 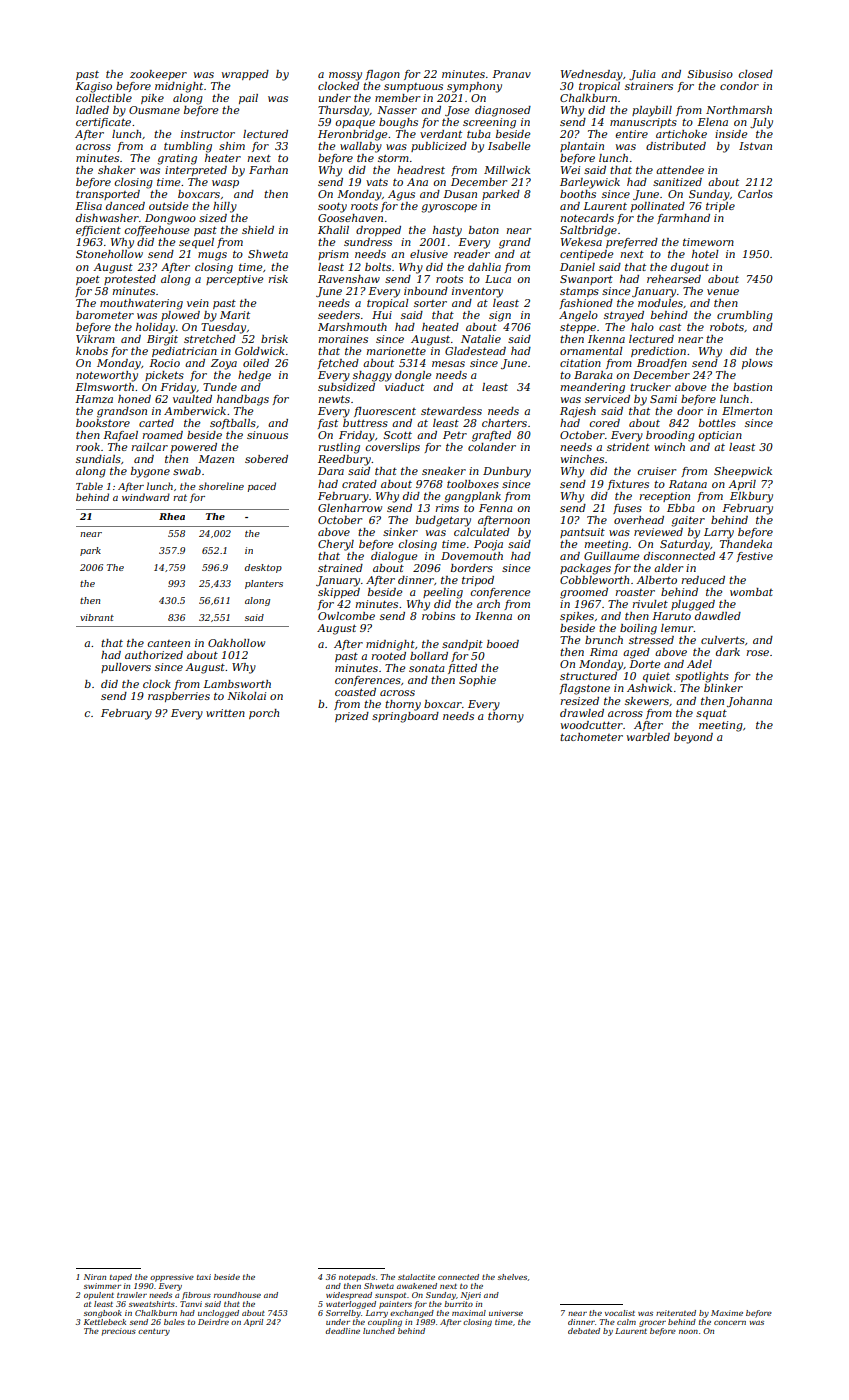 I want to click on shelves, so click(x=512, y=1277).
